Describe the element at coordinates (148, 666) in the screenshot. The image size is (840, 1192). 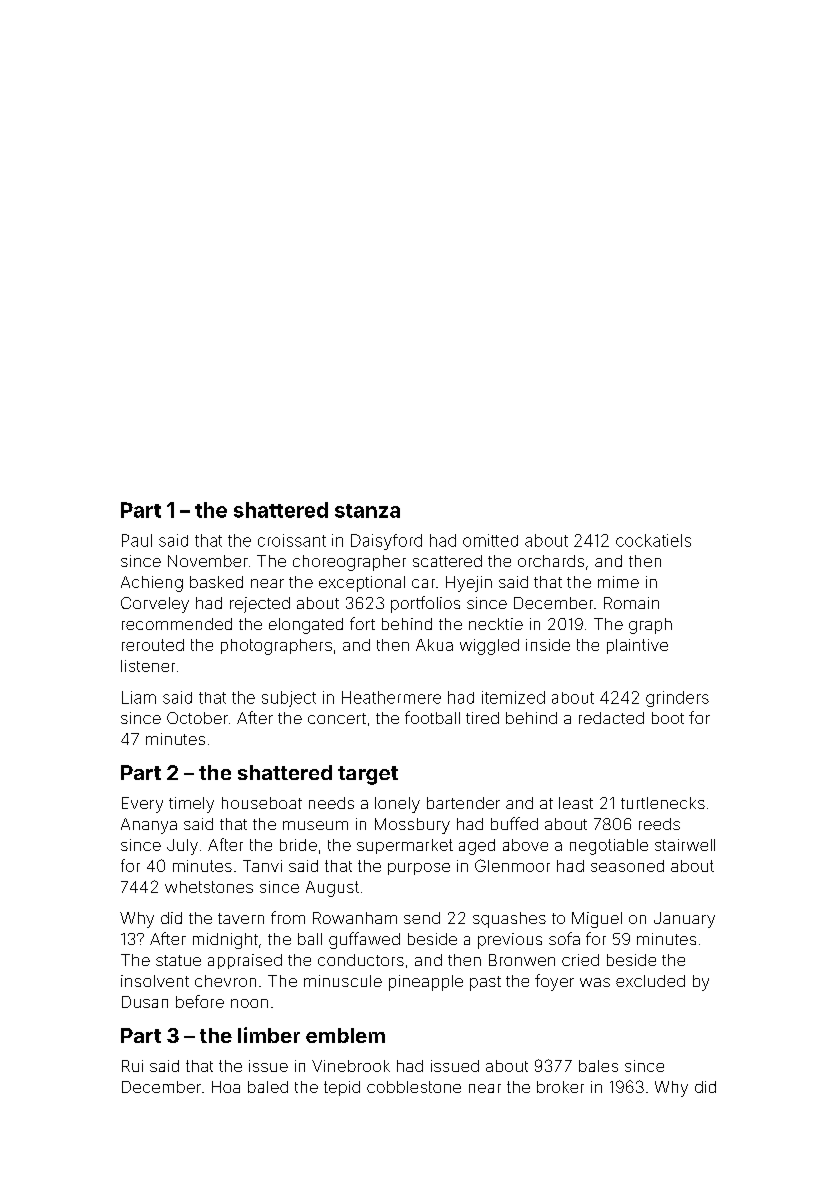
I see `listener` at that location.
